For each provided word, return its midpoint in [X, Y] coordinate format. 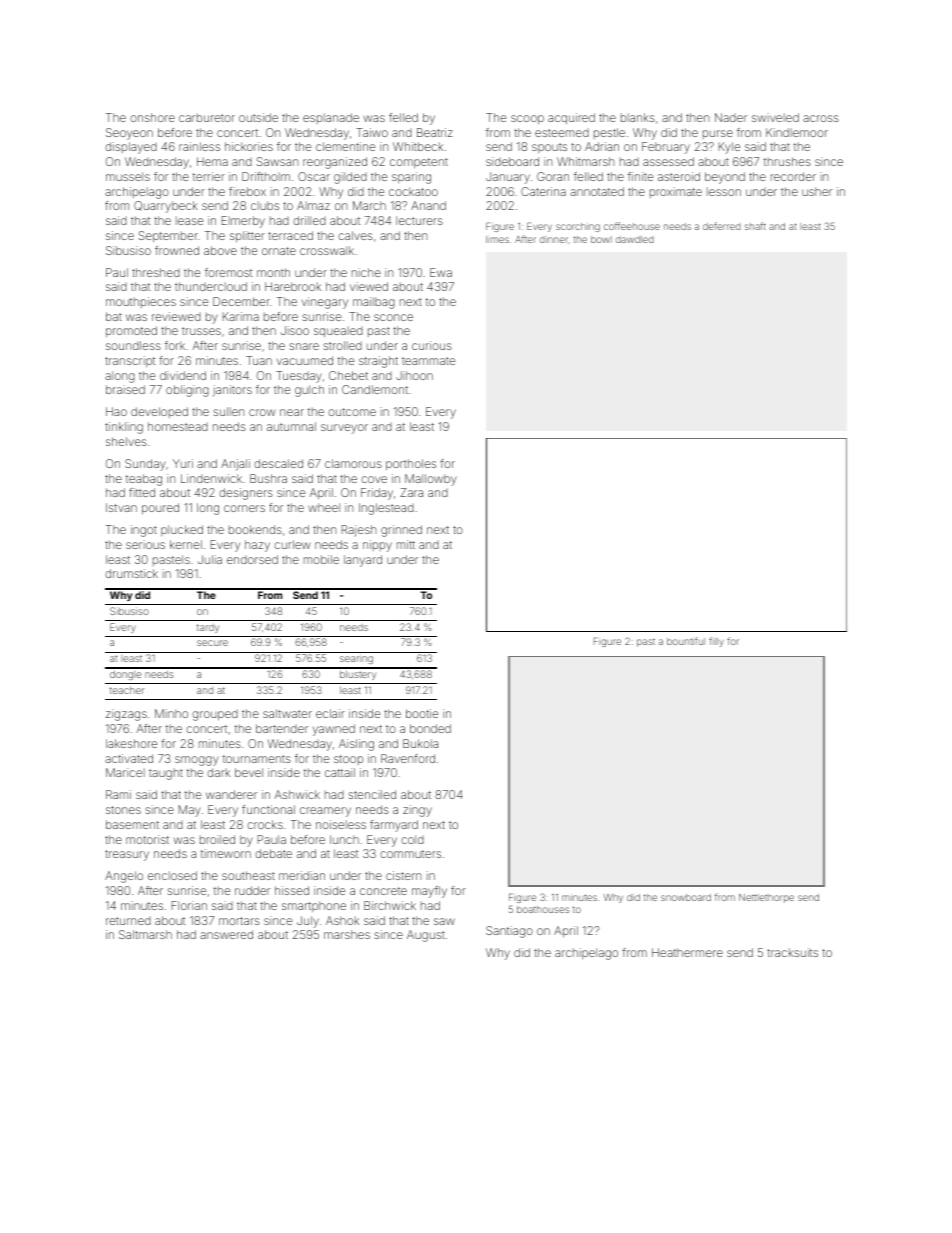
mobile [321, 559]
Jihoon [414, 375]
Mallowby [431, 480]
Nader [731, 117]
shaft [755, 226]
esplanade [331, 118]
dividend [183, 375]
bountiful [686, 641]
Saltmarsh [145, 934]
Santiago [509, 932]
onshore [152, 117]
